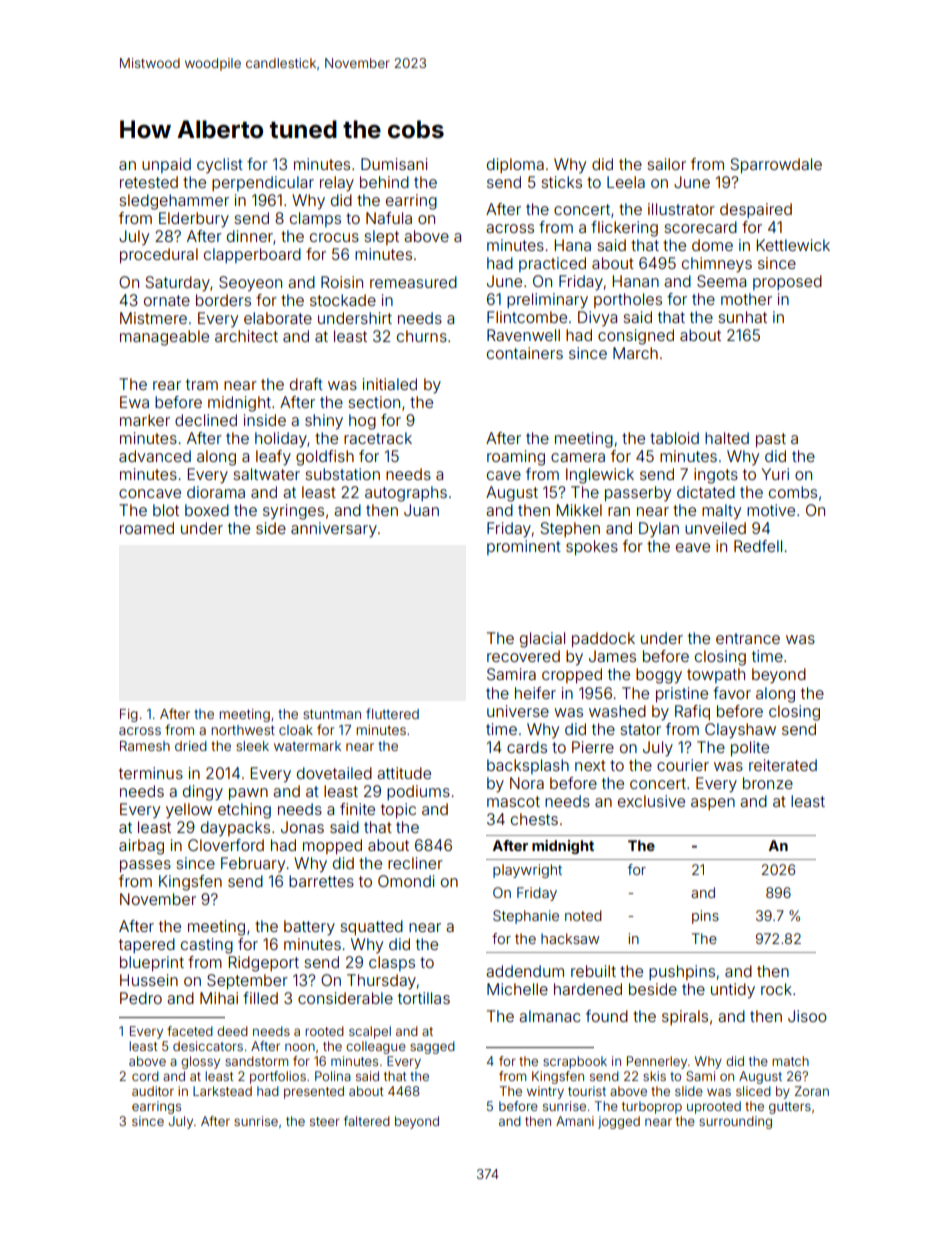 The height and width of the screenshot is (1233, 952). What do you see at coordinates (545, 1092) in the screenshot?
I see `wintry` at bounding box center [545, 1092].
